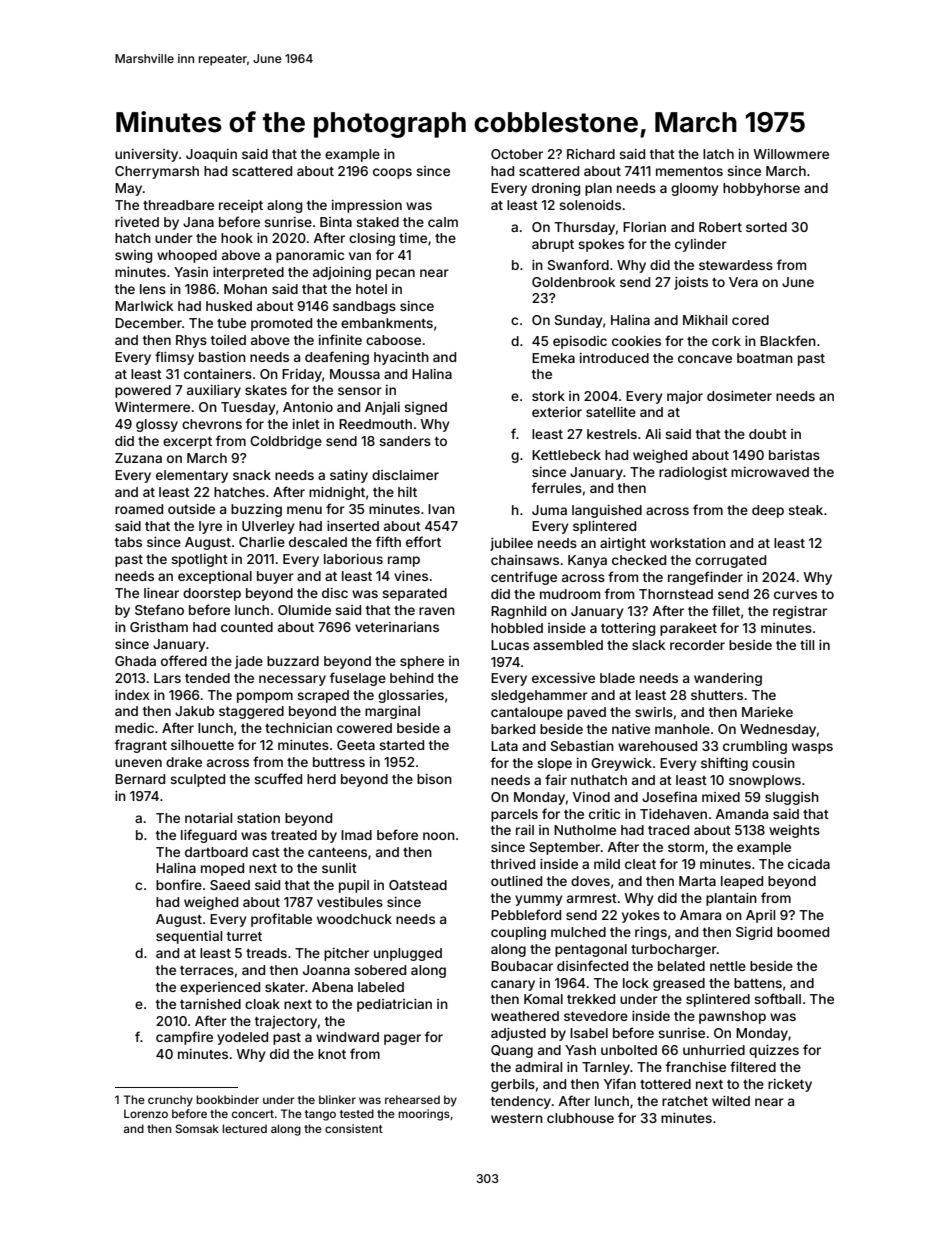 Image resolution: width=952 pixels, height=1233 pixels. I want to click on tabs, so click(128, 542).
